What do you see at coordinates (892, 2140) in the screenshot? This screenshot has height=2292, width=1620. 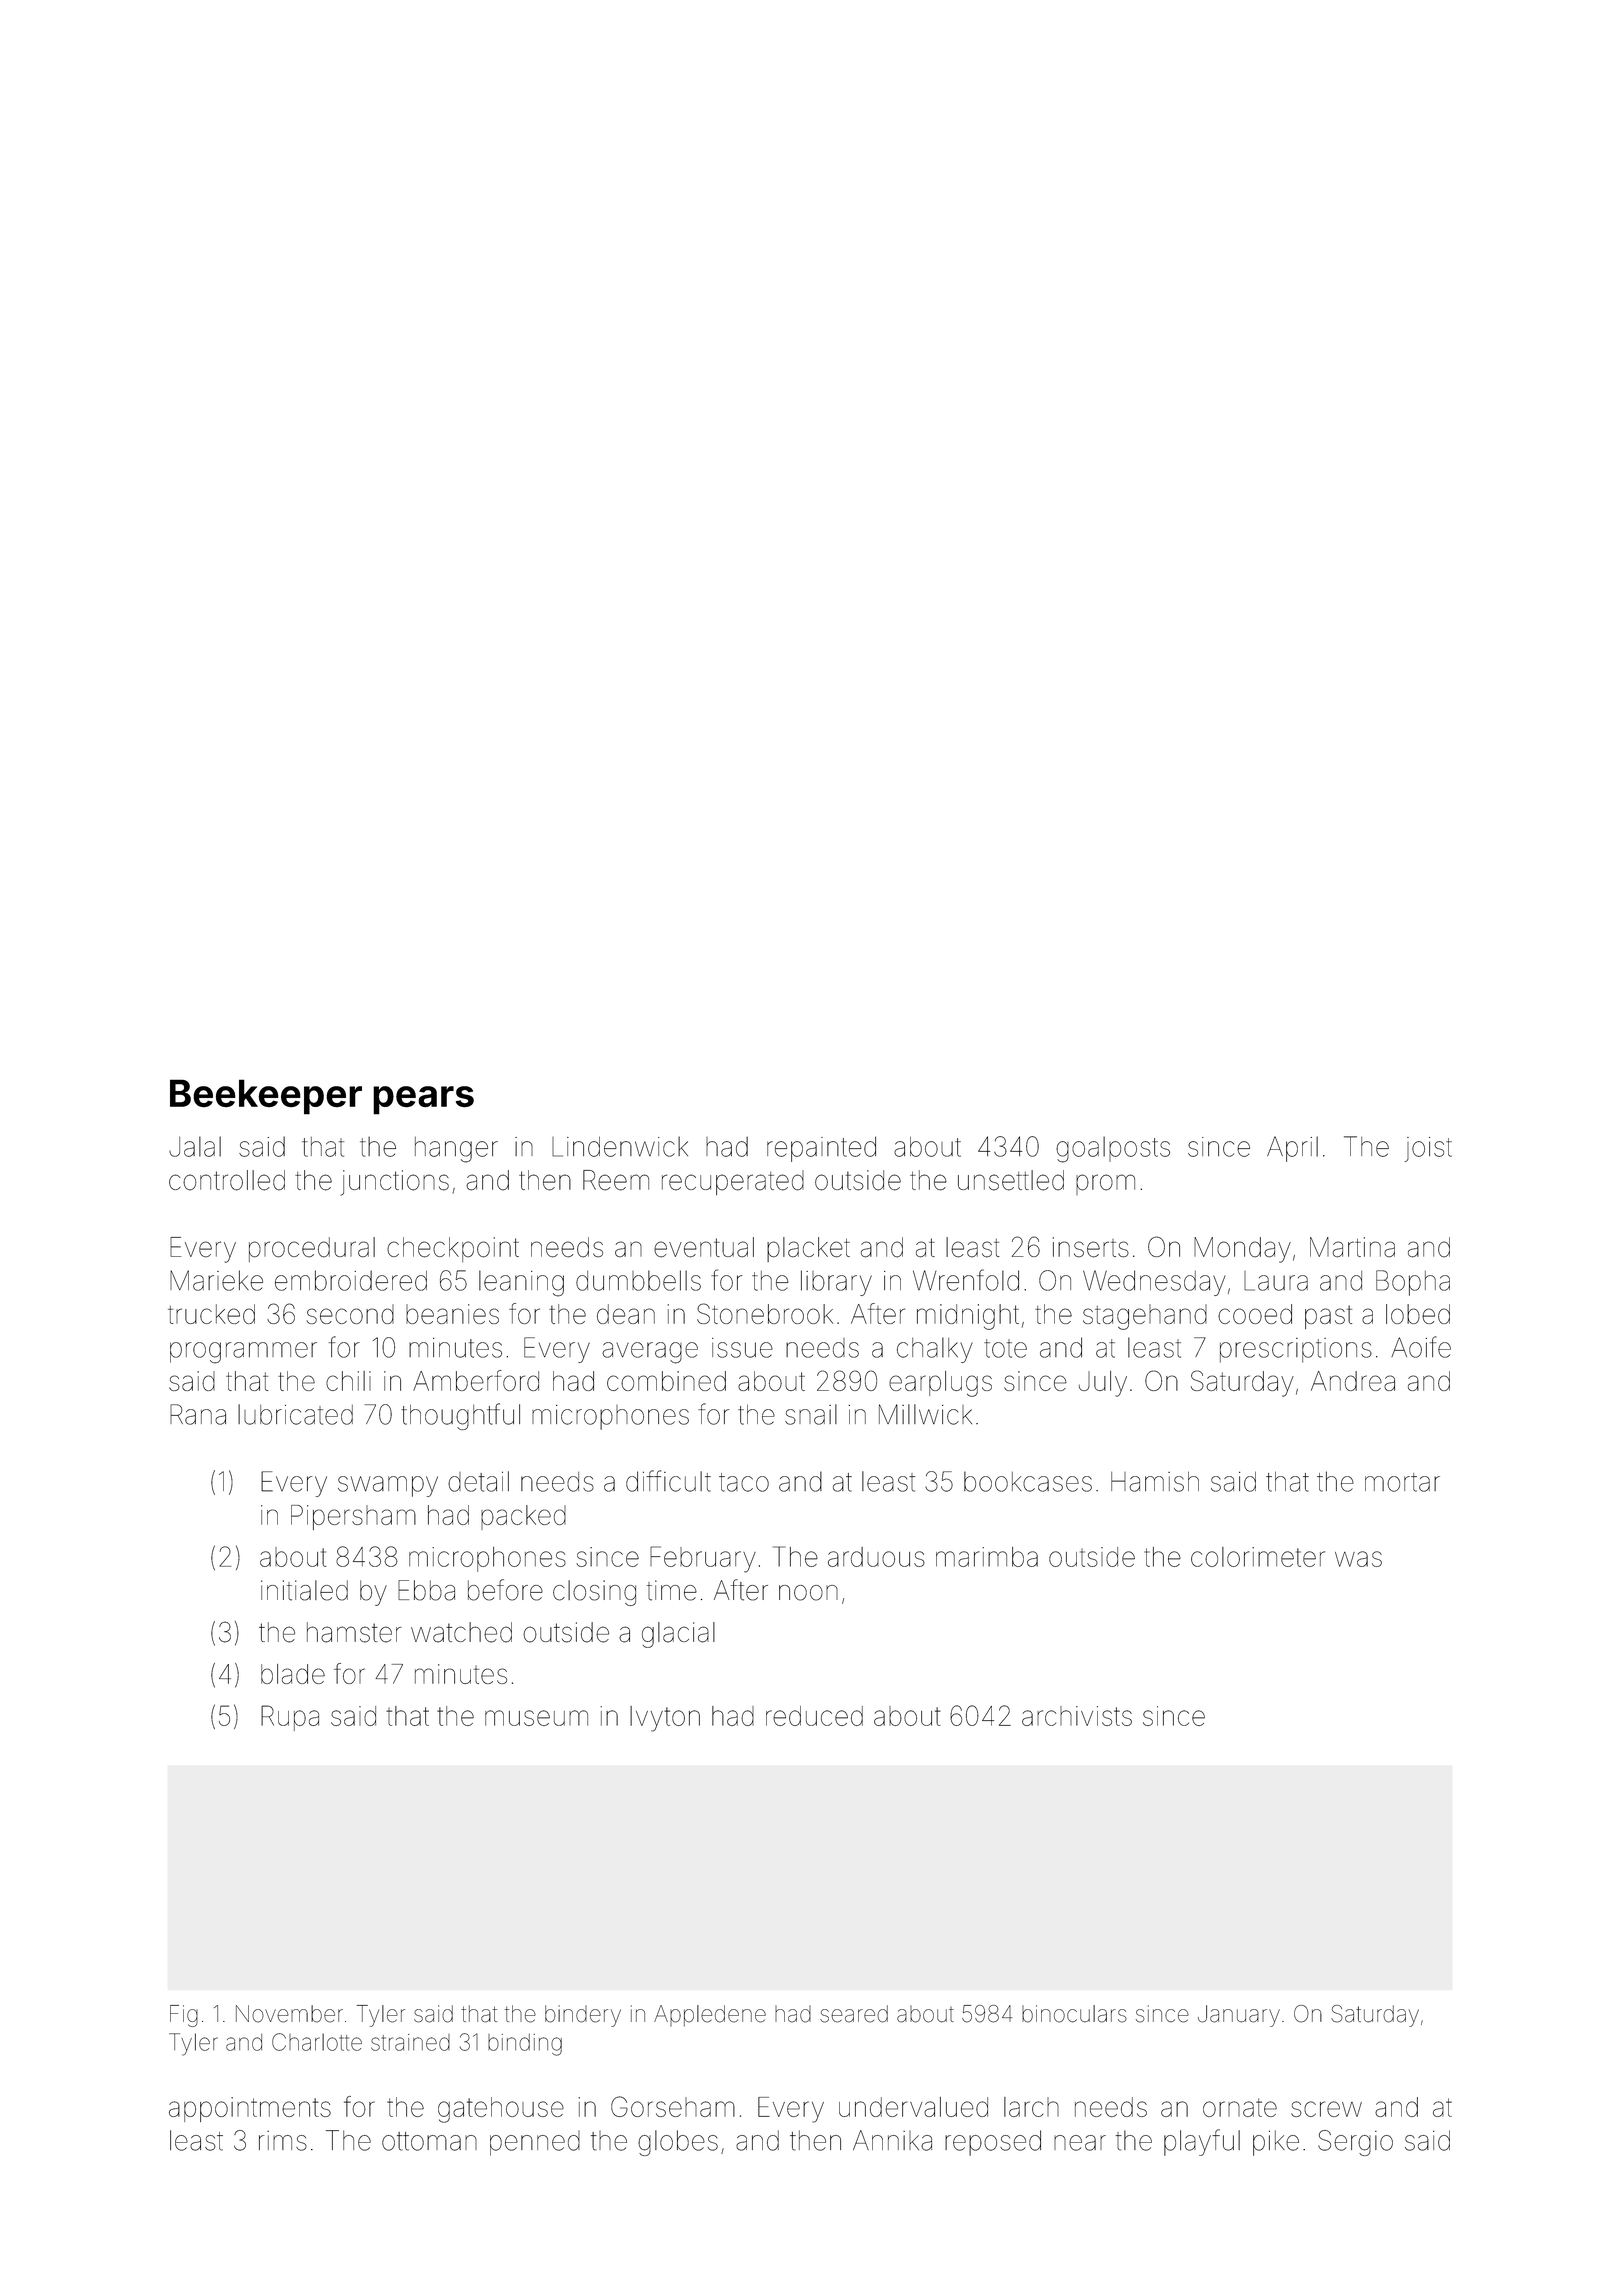 I see `Annika` at bounding box center [892, 2140].
